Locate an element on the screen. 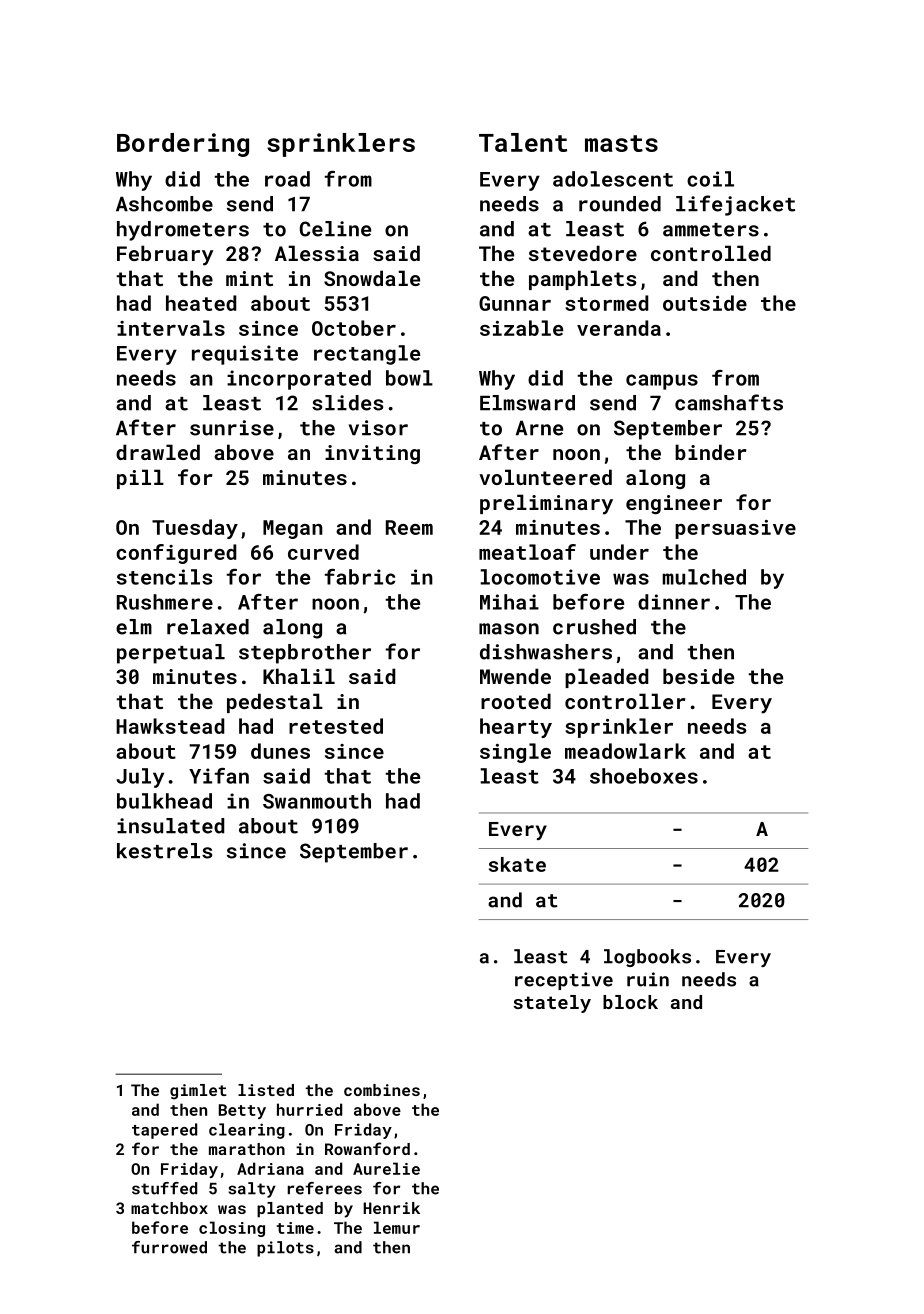  pedestal is located at coordinates (275, 703).
